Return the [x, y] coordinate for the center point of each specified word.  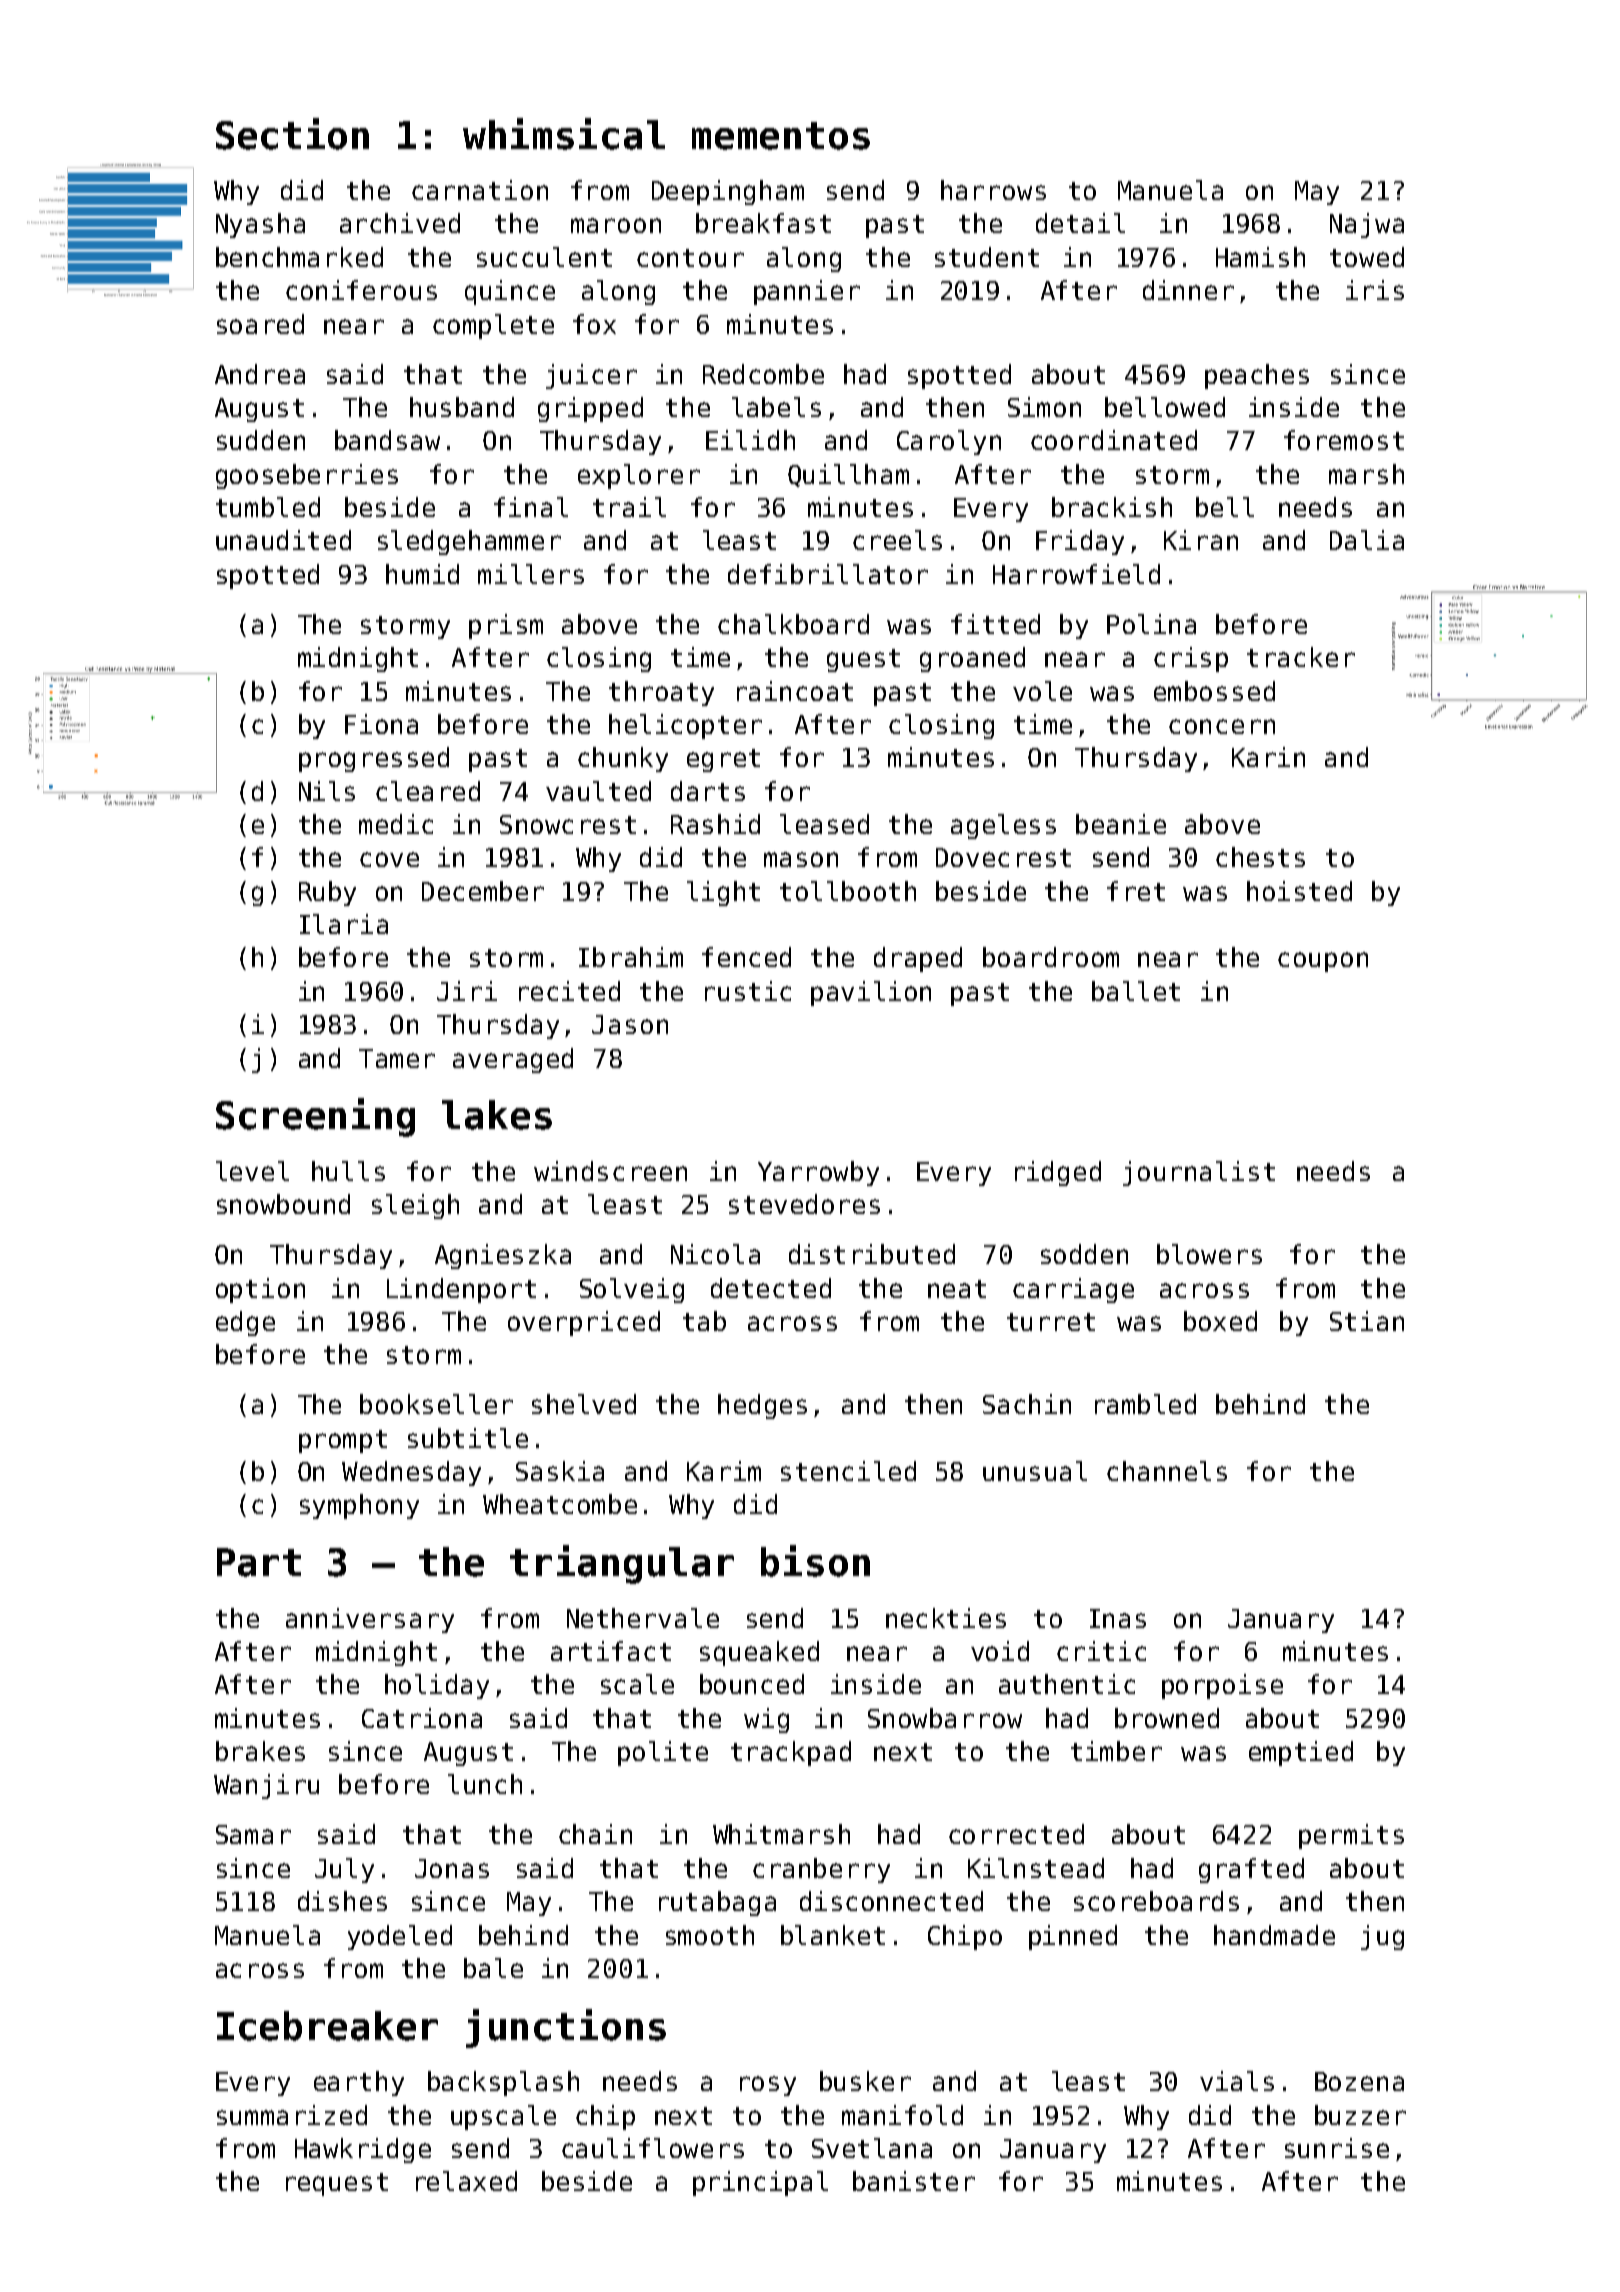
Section [292, 134]
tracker [1301, 657]
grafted [1251, 1870]
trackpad [791, 1753]
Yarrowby [818, 1173]
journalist [1199, 1173]
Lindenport [461, 1290]
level [252, 1171]
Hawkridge [363, 2150]
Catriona [422, 1718]
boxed [1220, 1321]
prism [506, 626]
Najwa [1367, 225]
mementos [781, 136]
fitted [995, 624]
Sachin [1027, 1404]
